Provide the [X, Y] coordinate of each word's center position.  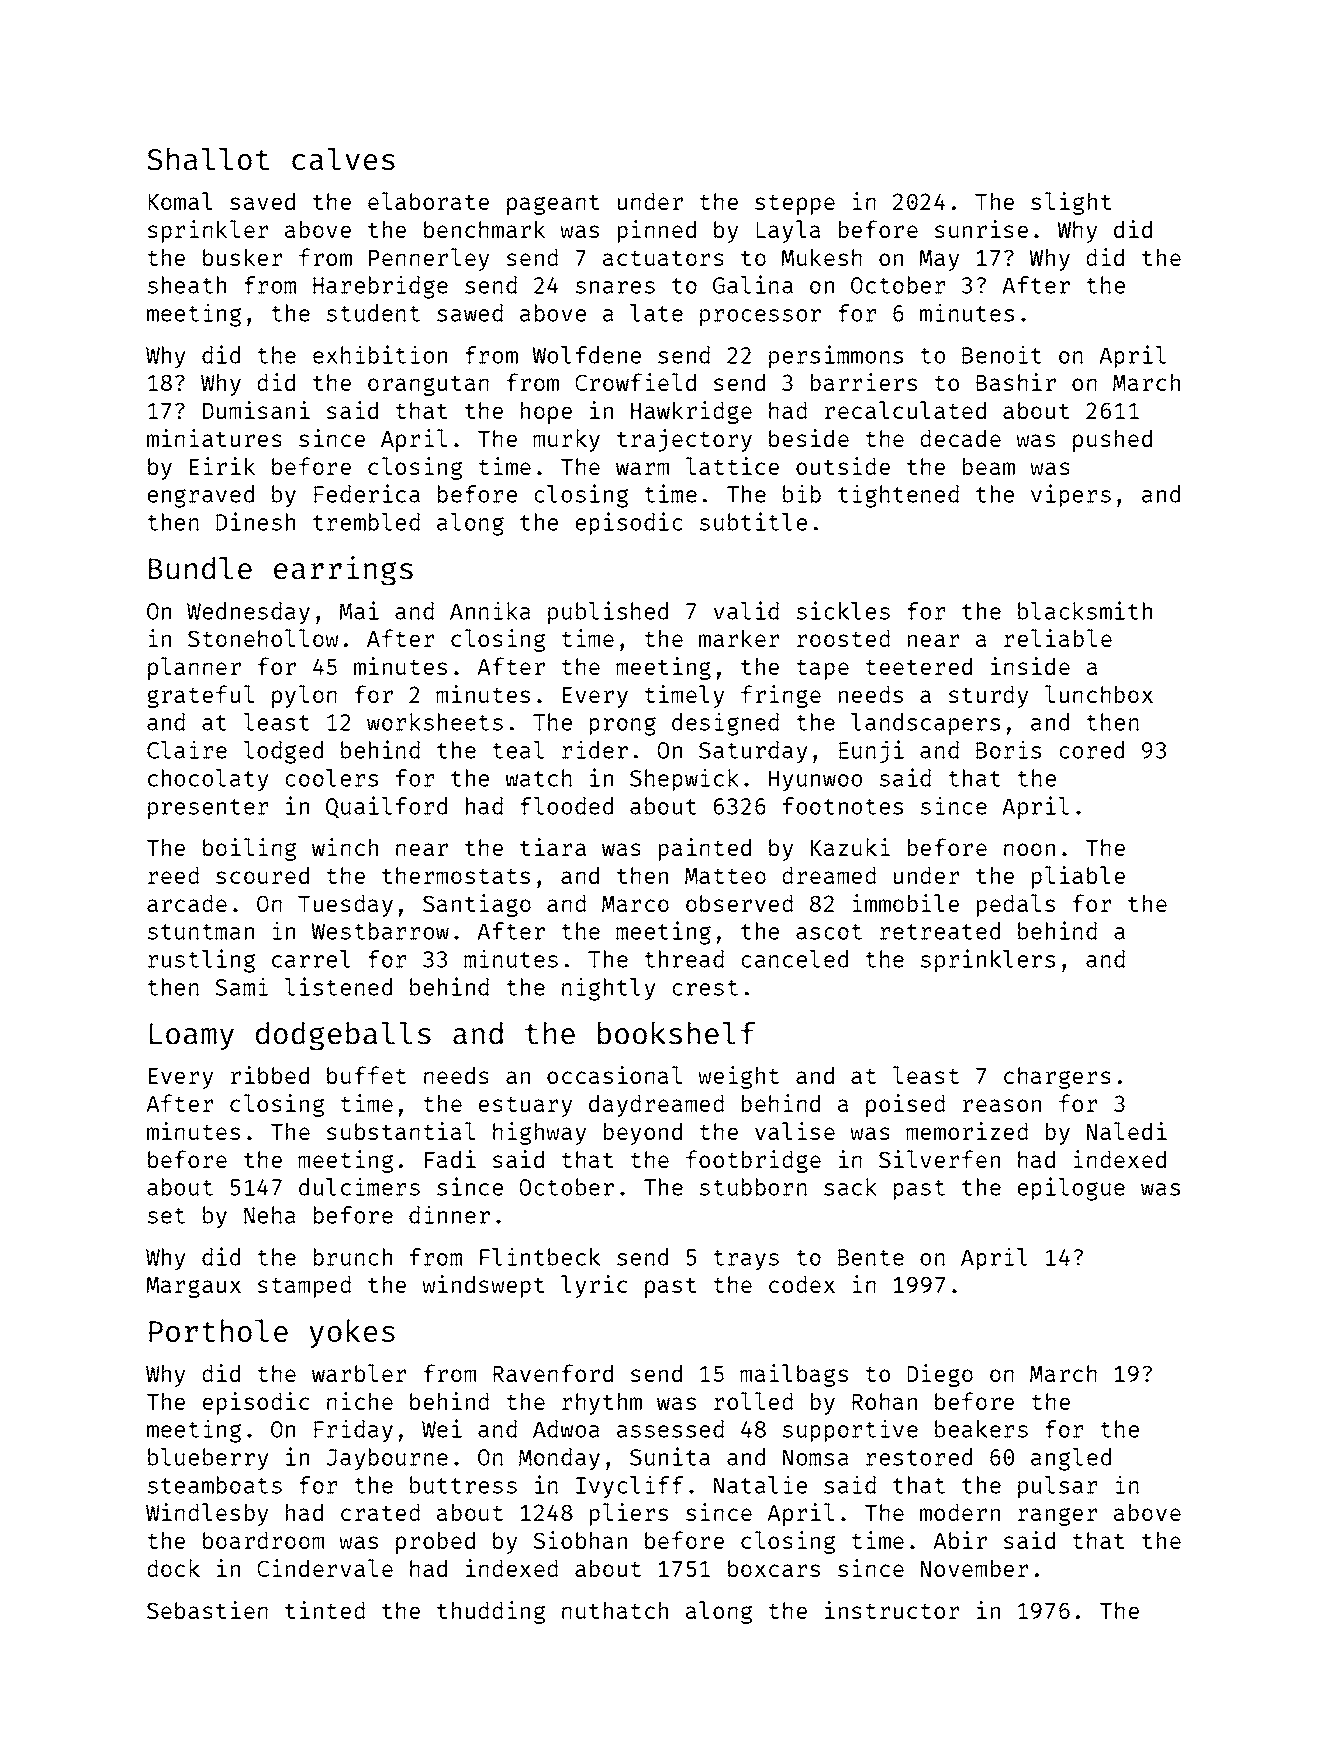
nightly [608, 989]
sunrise [981, 229]
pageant [553, 205]
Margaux [193, 1287]
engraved [201, 496]
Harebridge [380, 287]
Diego [940, 1375]
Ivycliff [629, 1487]
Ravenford [553, 1373]
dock [173, 1568]
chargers [1057, 1077]
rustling [201, 961]
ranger [1057, 1517]
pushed [1112, 440]
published [608, 613]
